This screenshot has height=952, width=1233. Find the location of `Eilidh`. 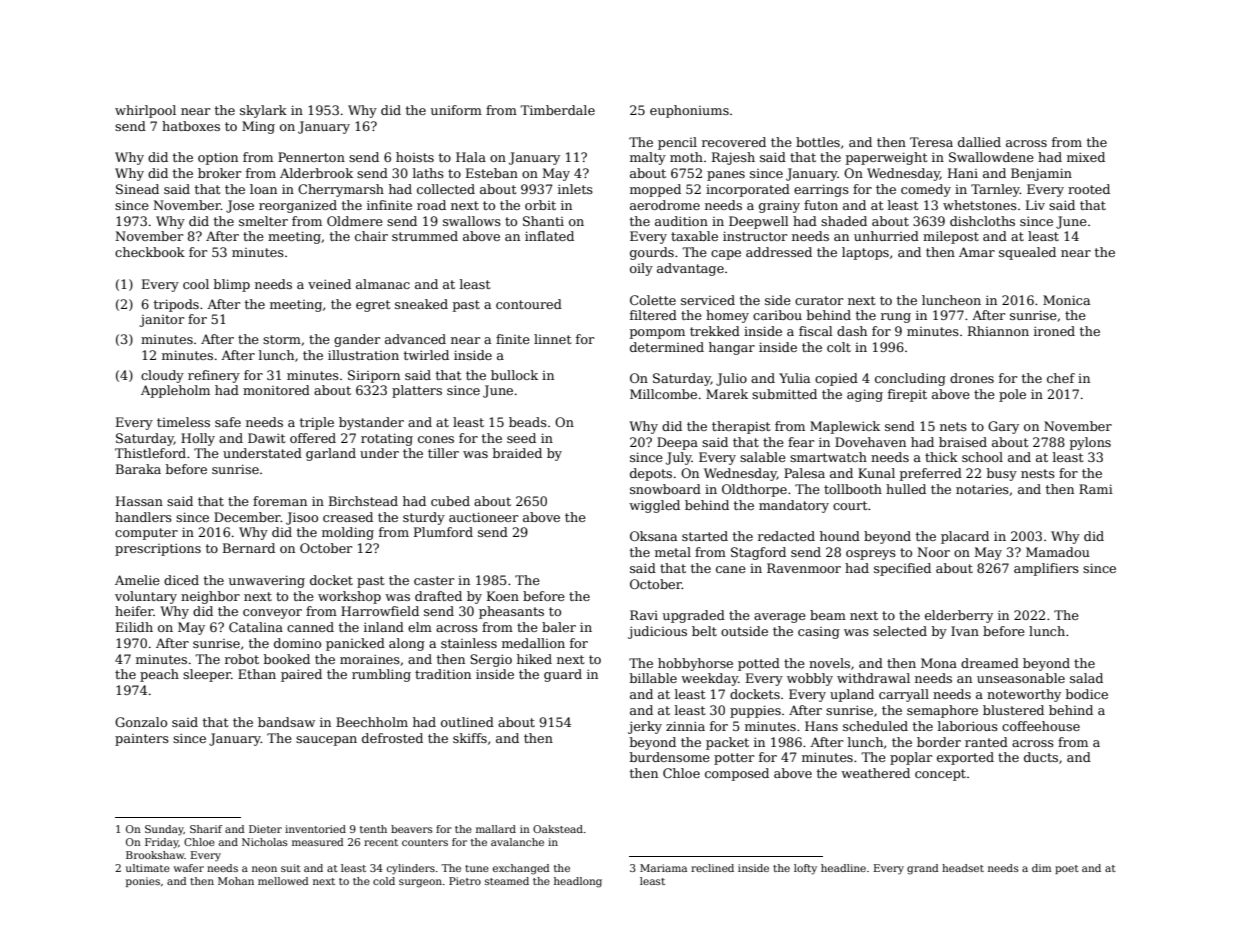

Eilidh is located at coordinates (134, 627).
